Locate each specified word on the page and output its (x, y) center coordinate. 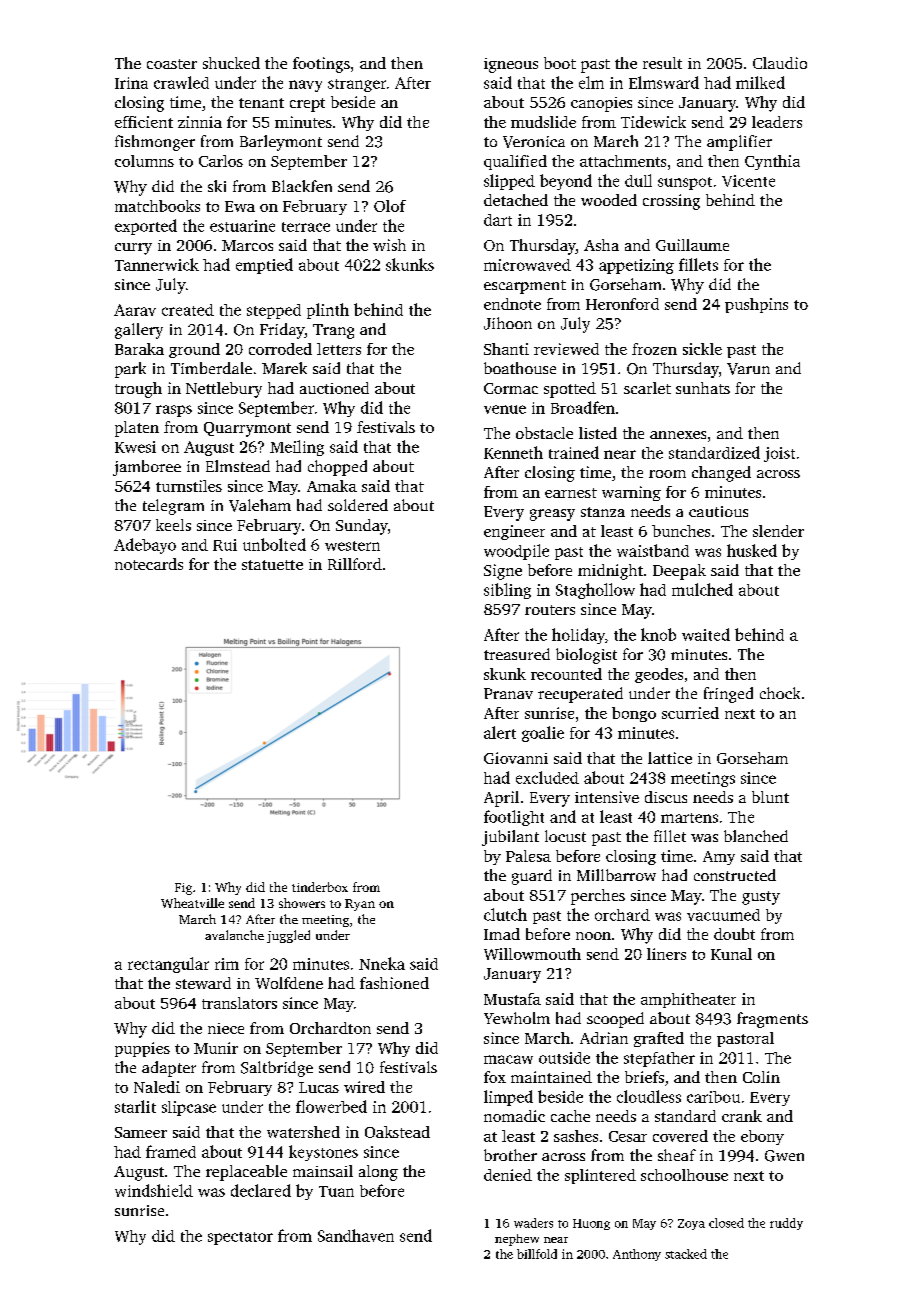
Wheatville (192, 903)
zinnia (200, 122)
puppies (142, 1049)
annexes (678, 435)
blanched (756, 836)
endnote (512, 304)
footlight (514, 818)
